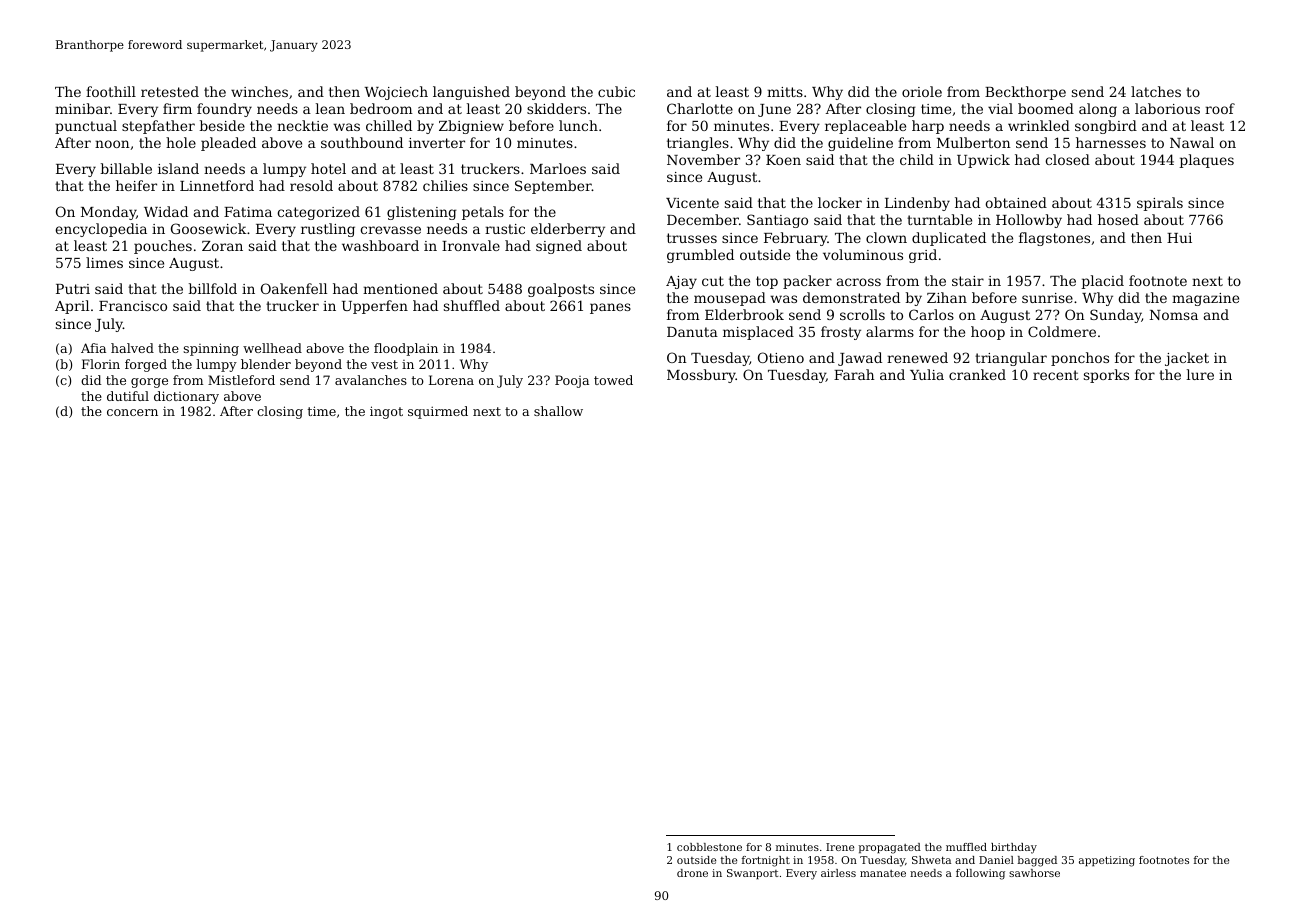  I want to click on Yulia, so click(927, 374).
